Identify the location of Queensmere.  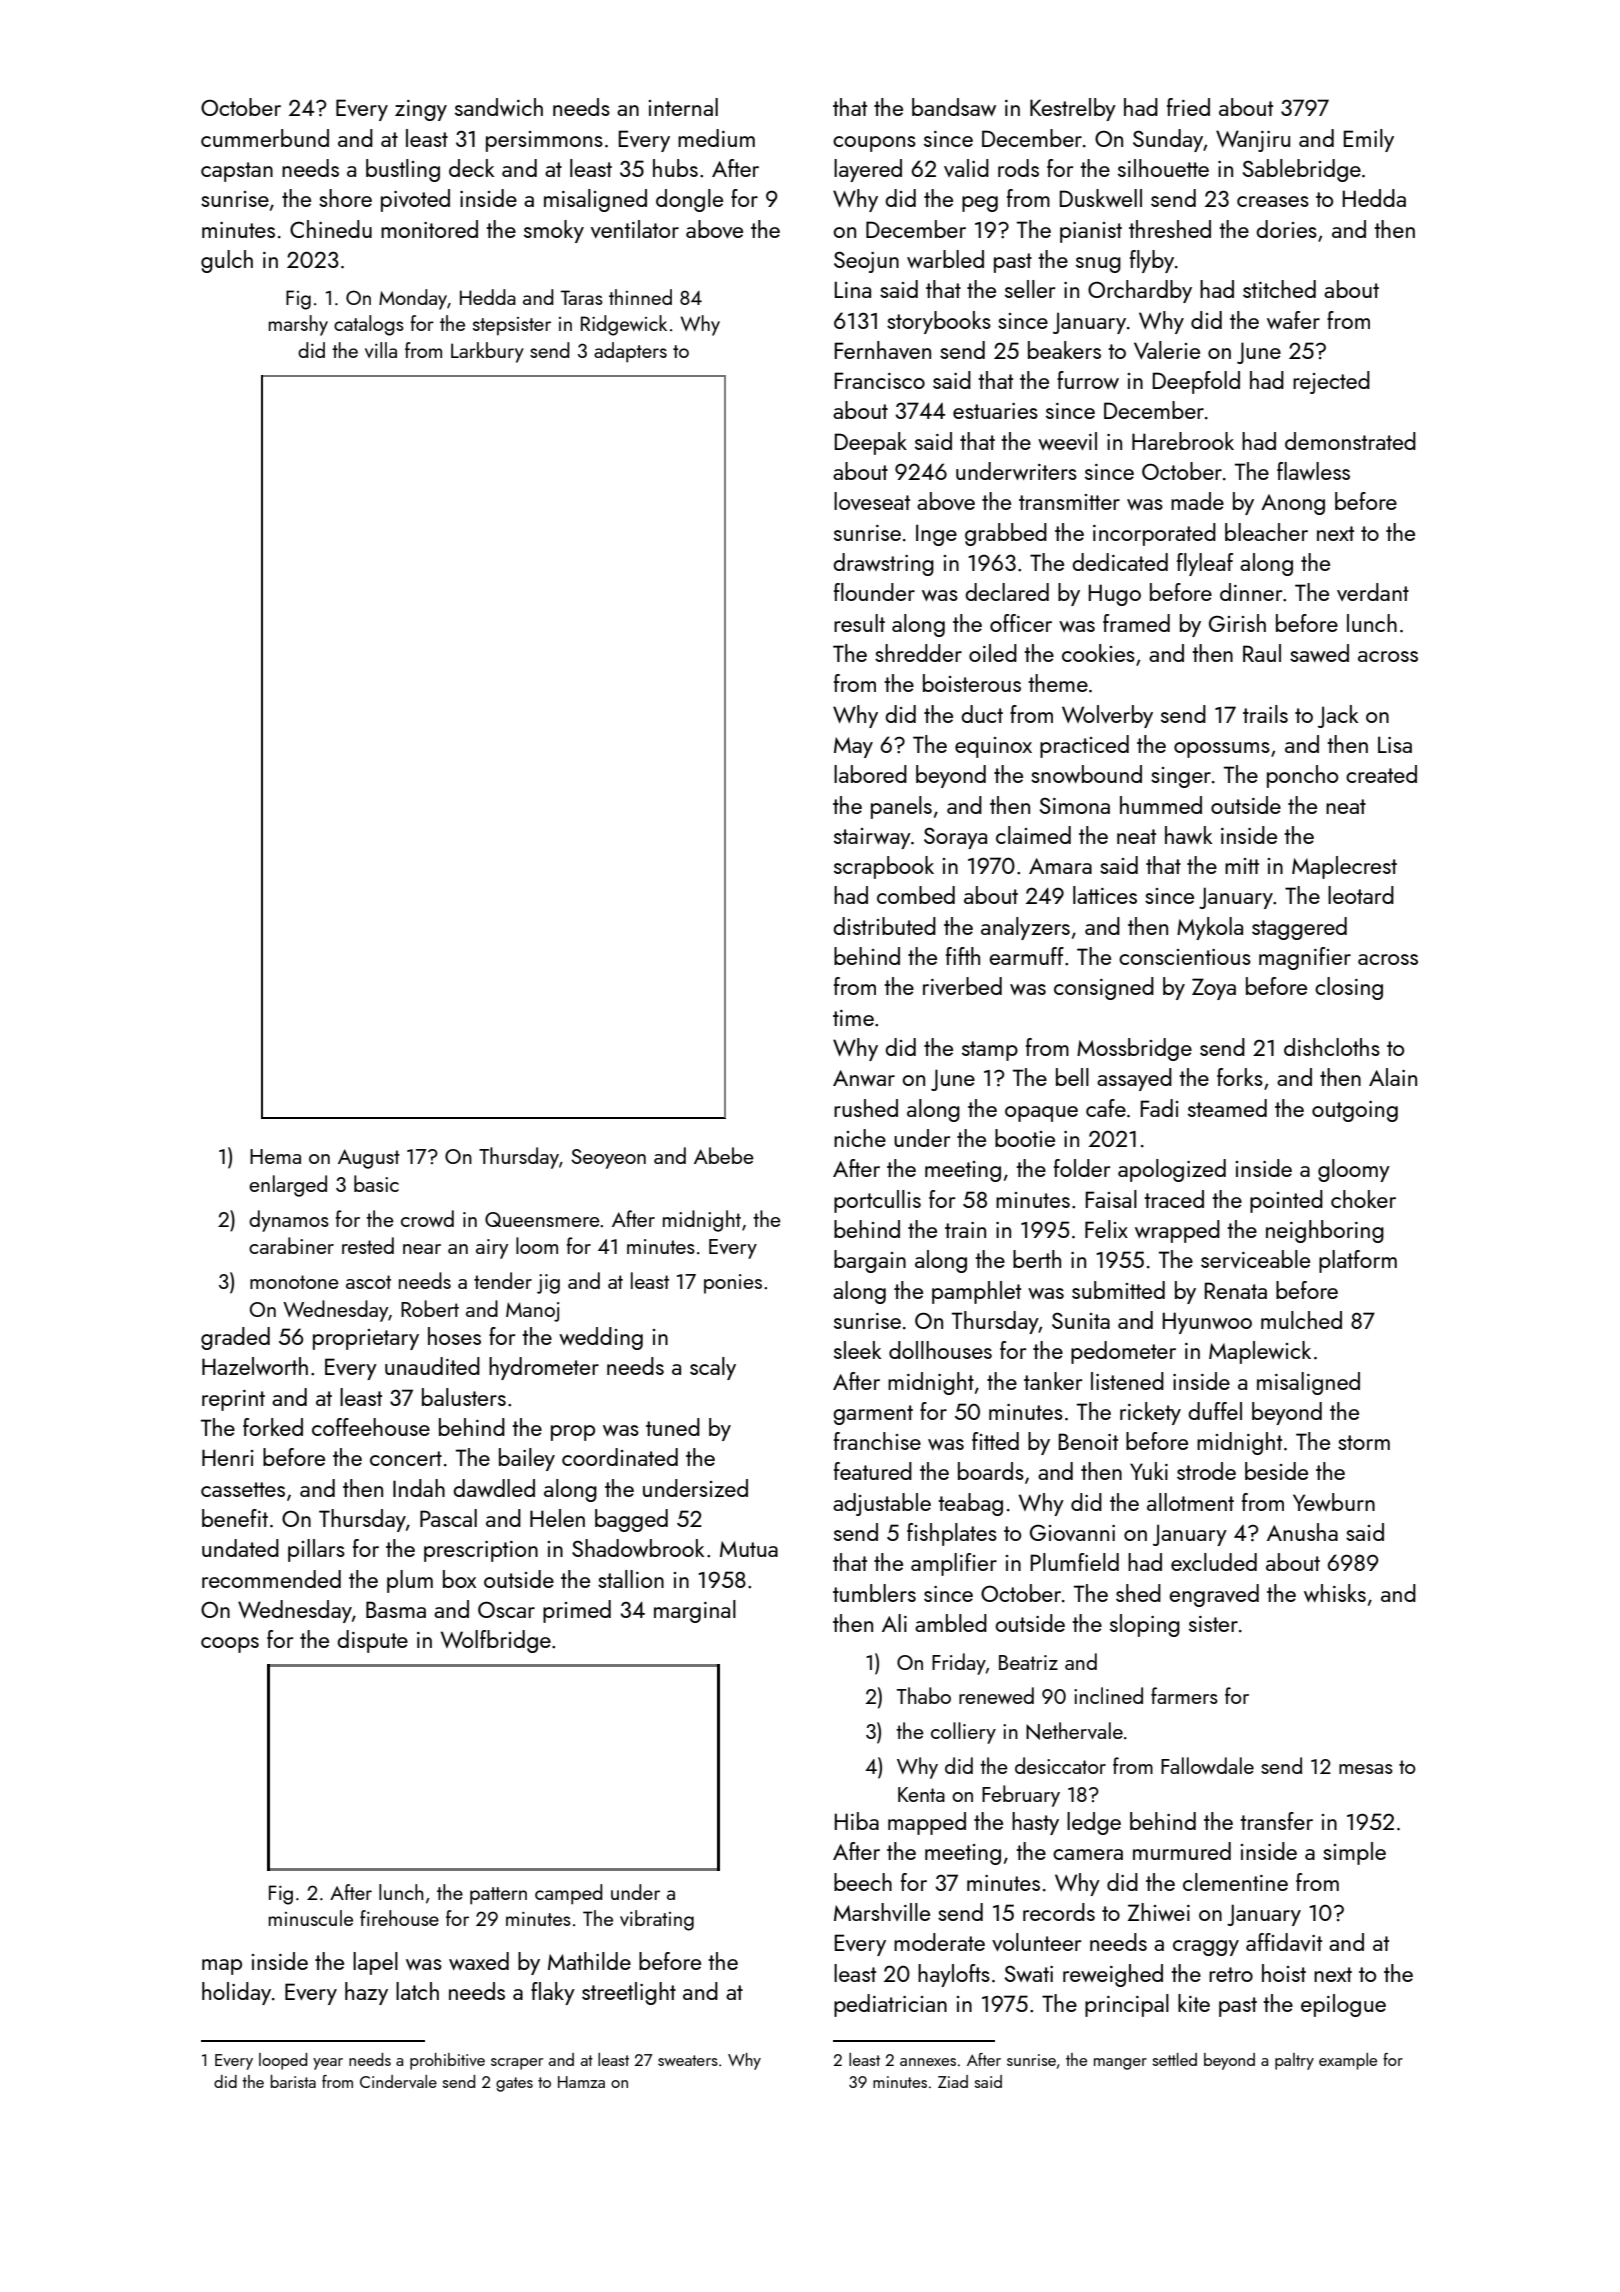
(542, 1219).
